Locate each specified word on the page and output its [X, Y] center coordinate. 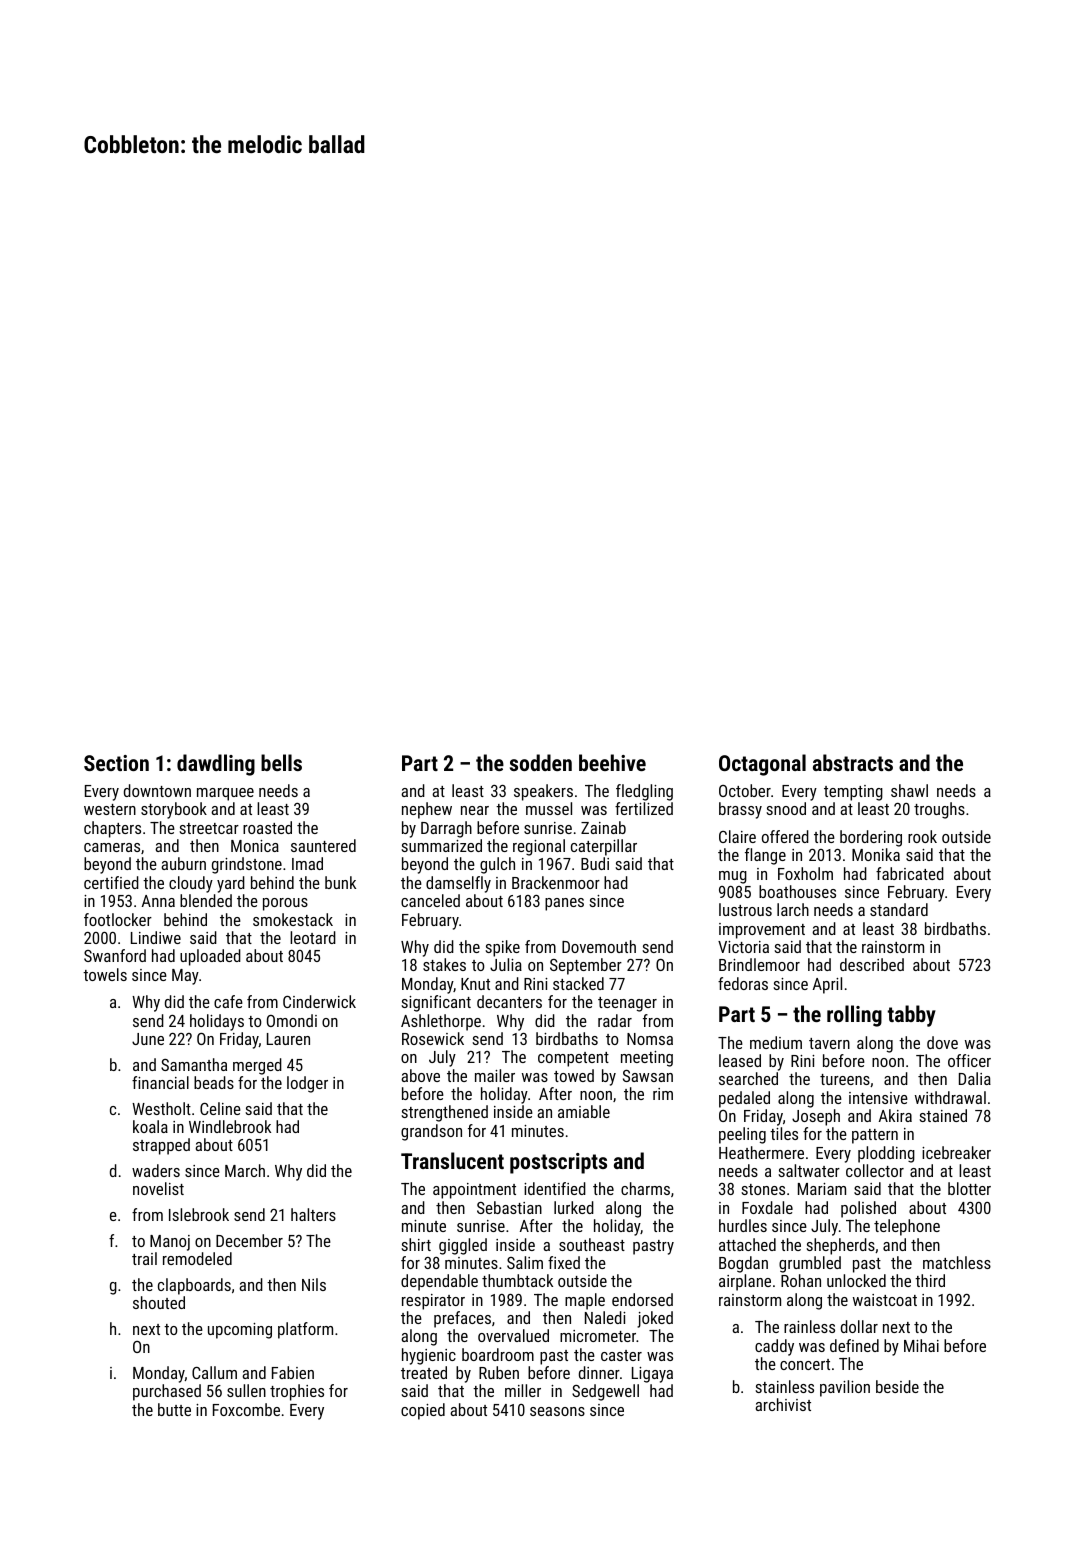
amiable [584, 1111]
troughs [939, 810]
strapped [161, 1146]
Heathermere [761, 1152]
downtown [157, 790]
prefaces [462, 1319]
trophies [297, 1392]
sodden [541, 762]
